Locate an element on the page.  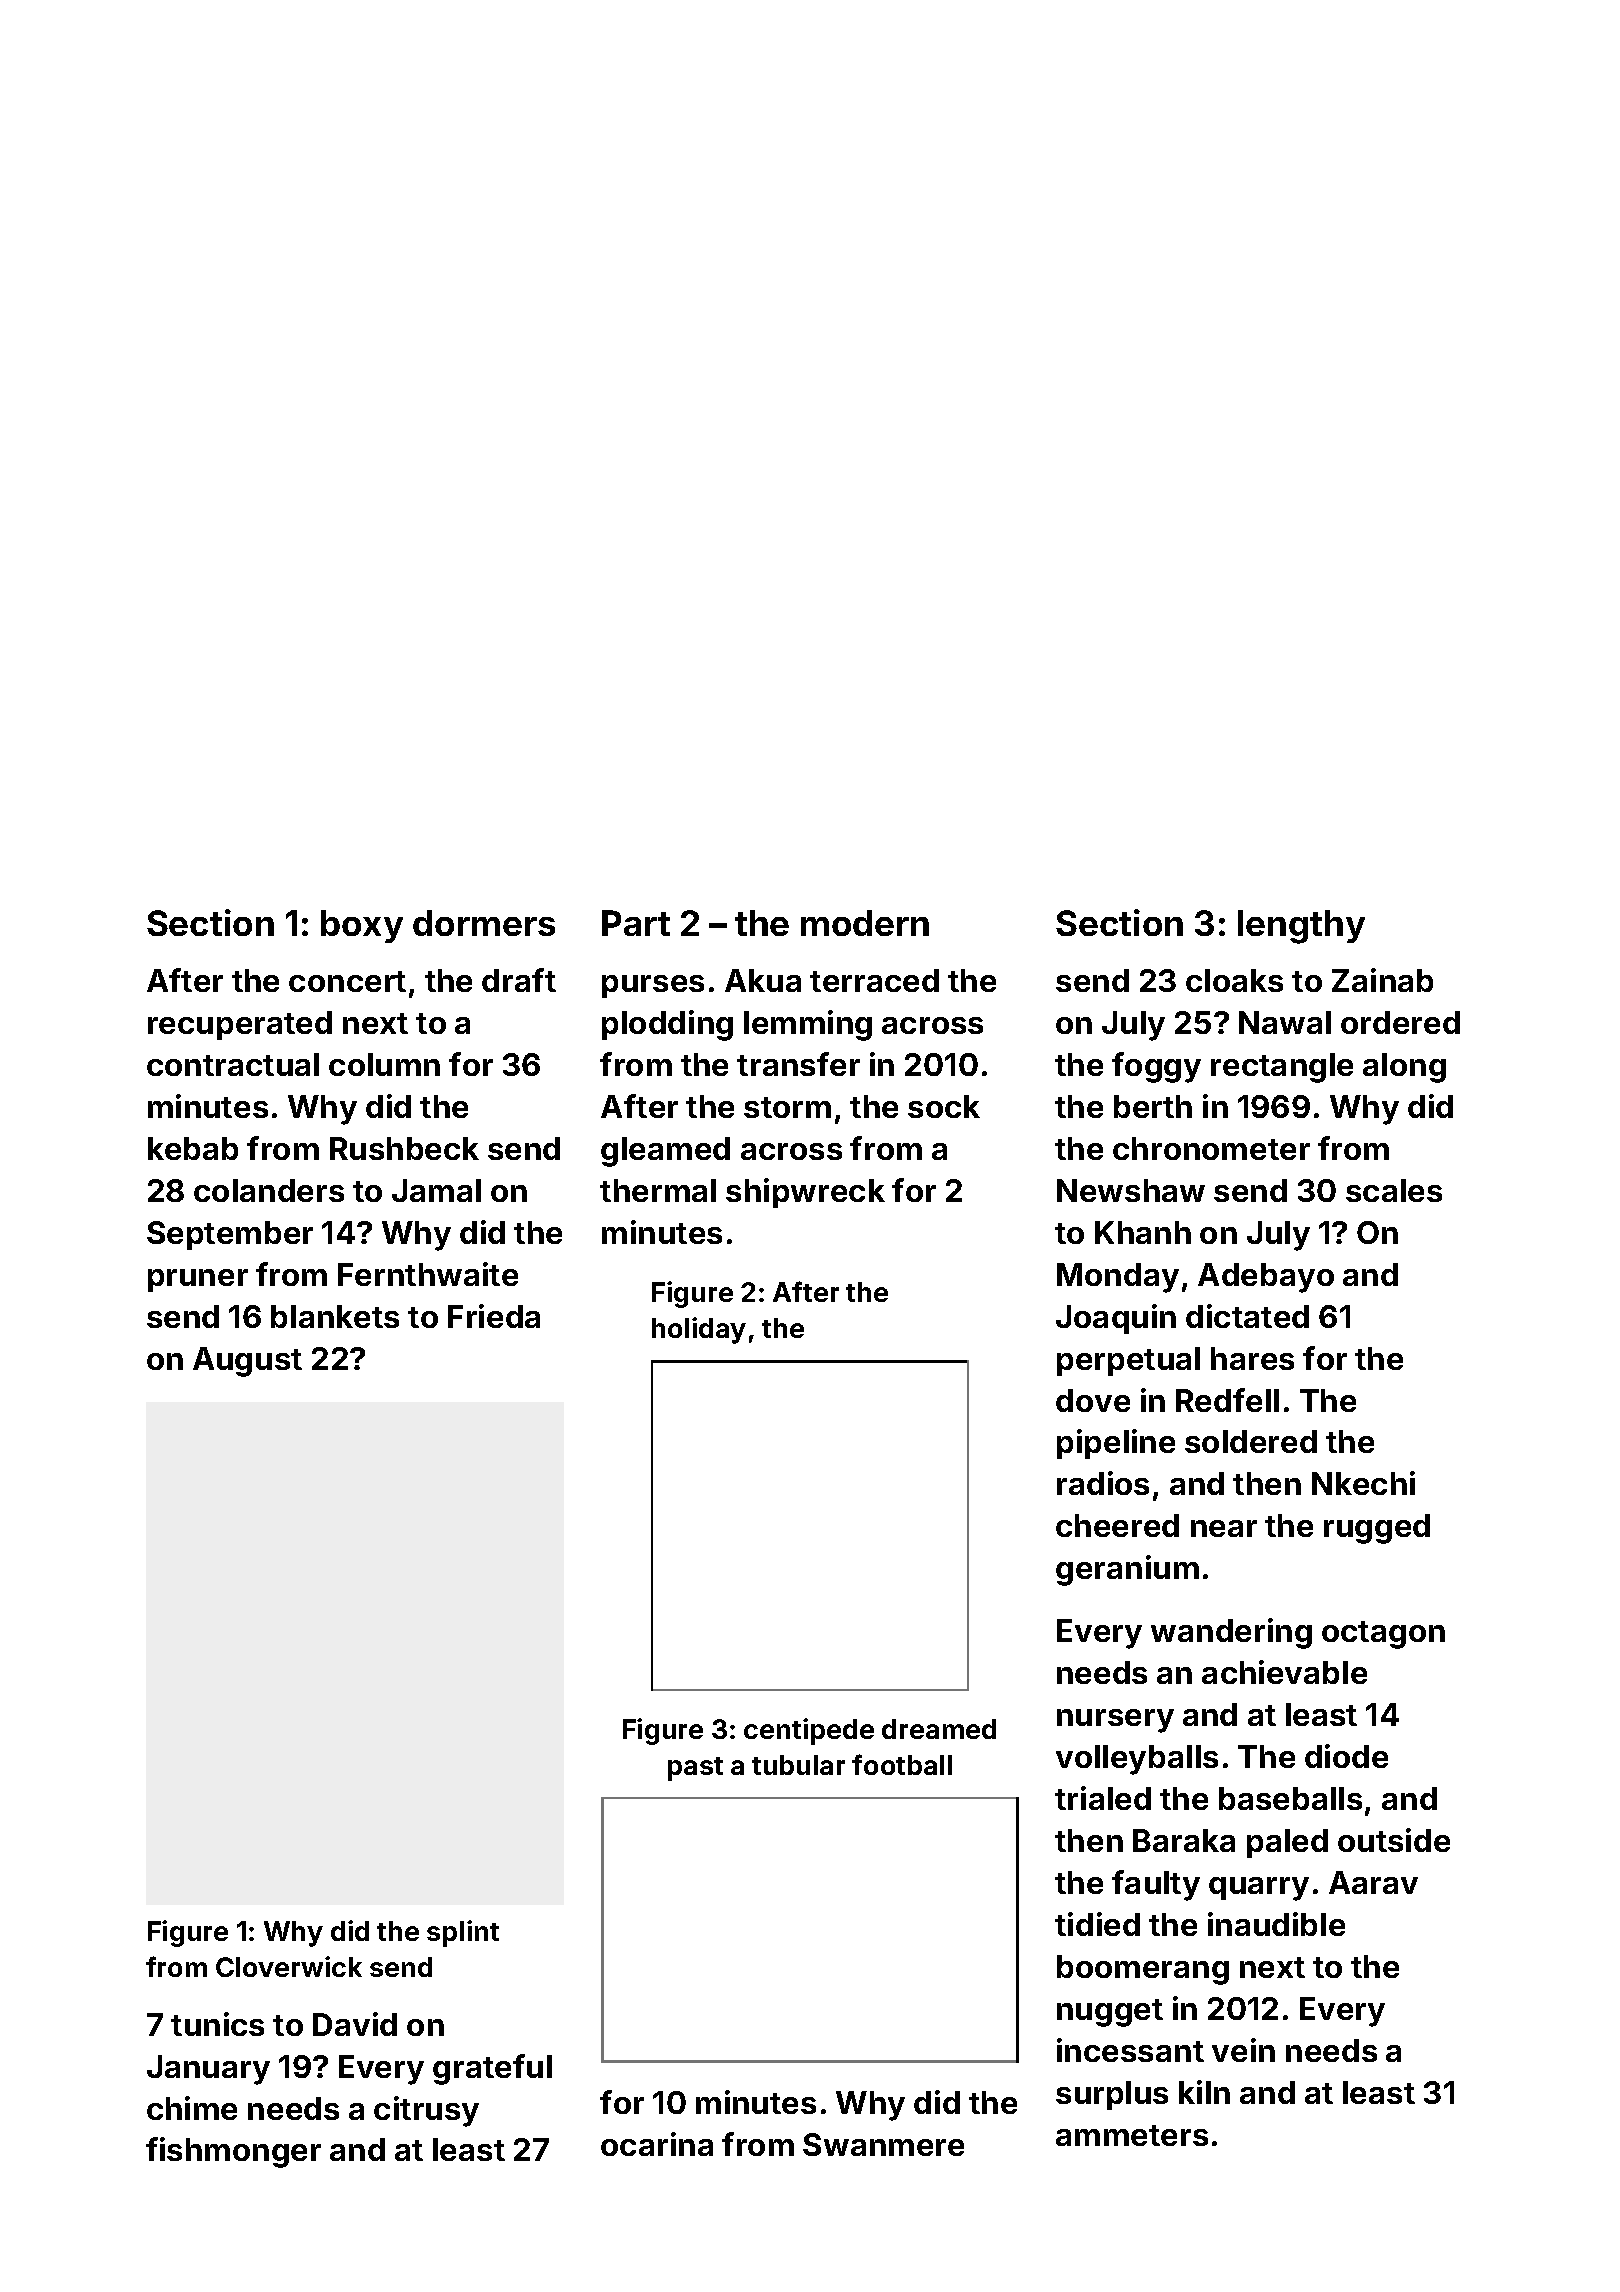
past is located at coordinates (695, 1769).
